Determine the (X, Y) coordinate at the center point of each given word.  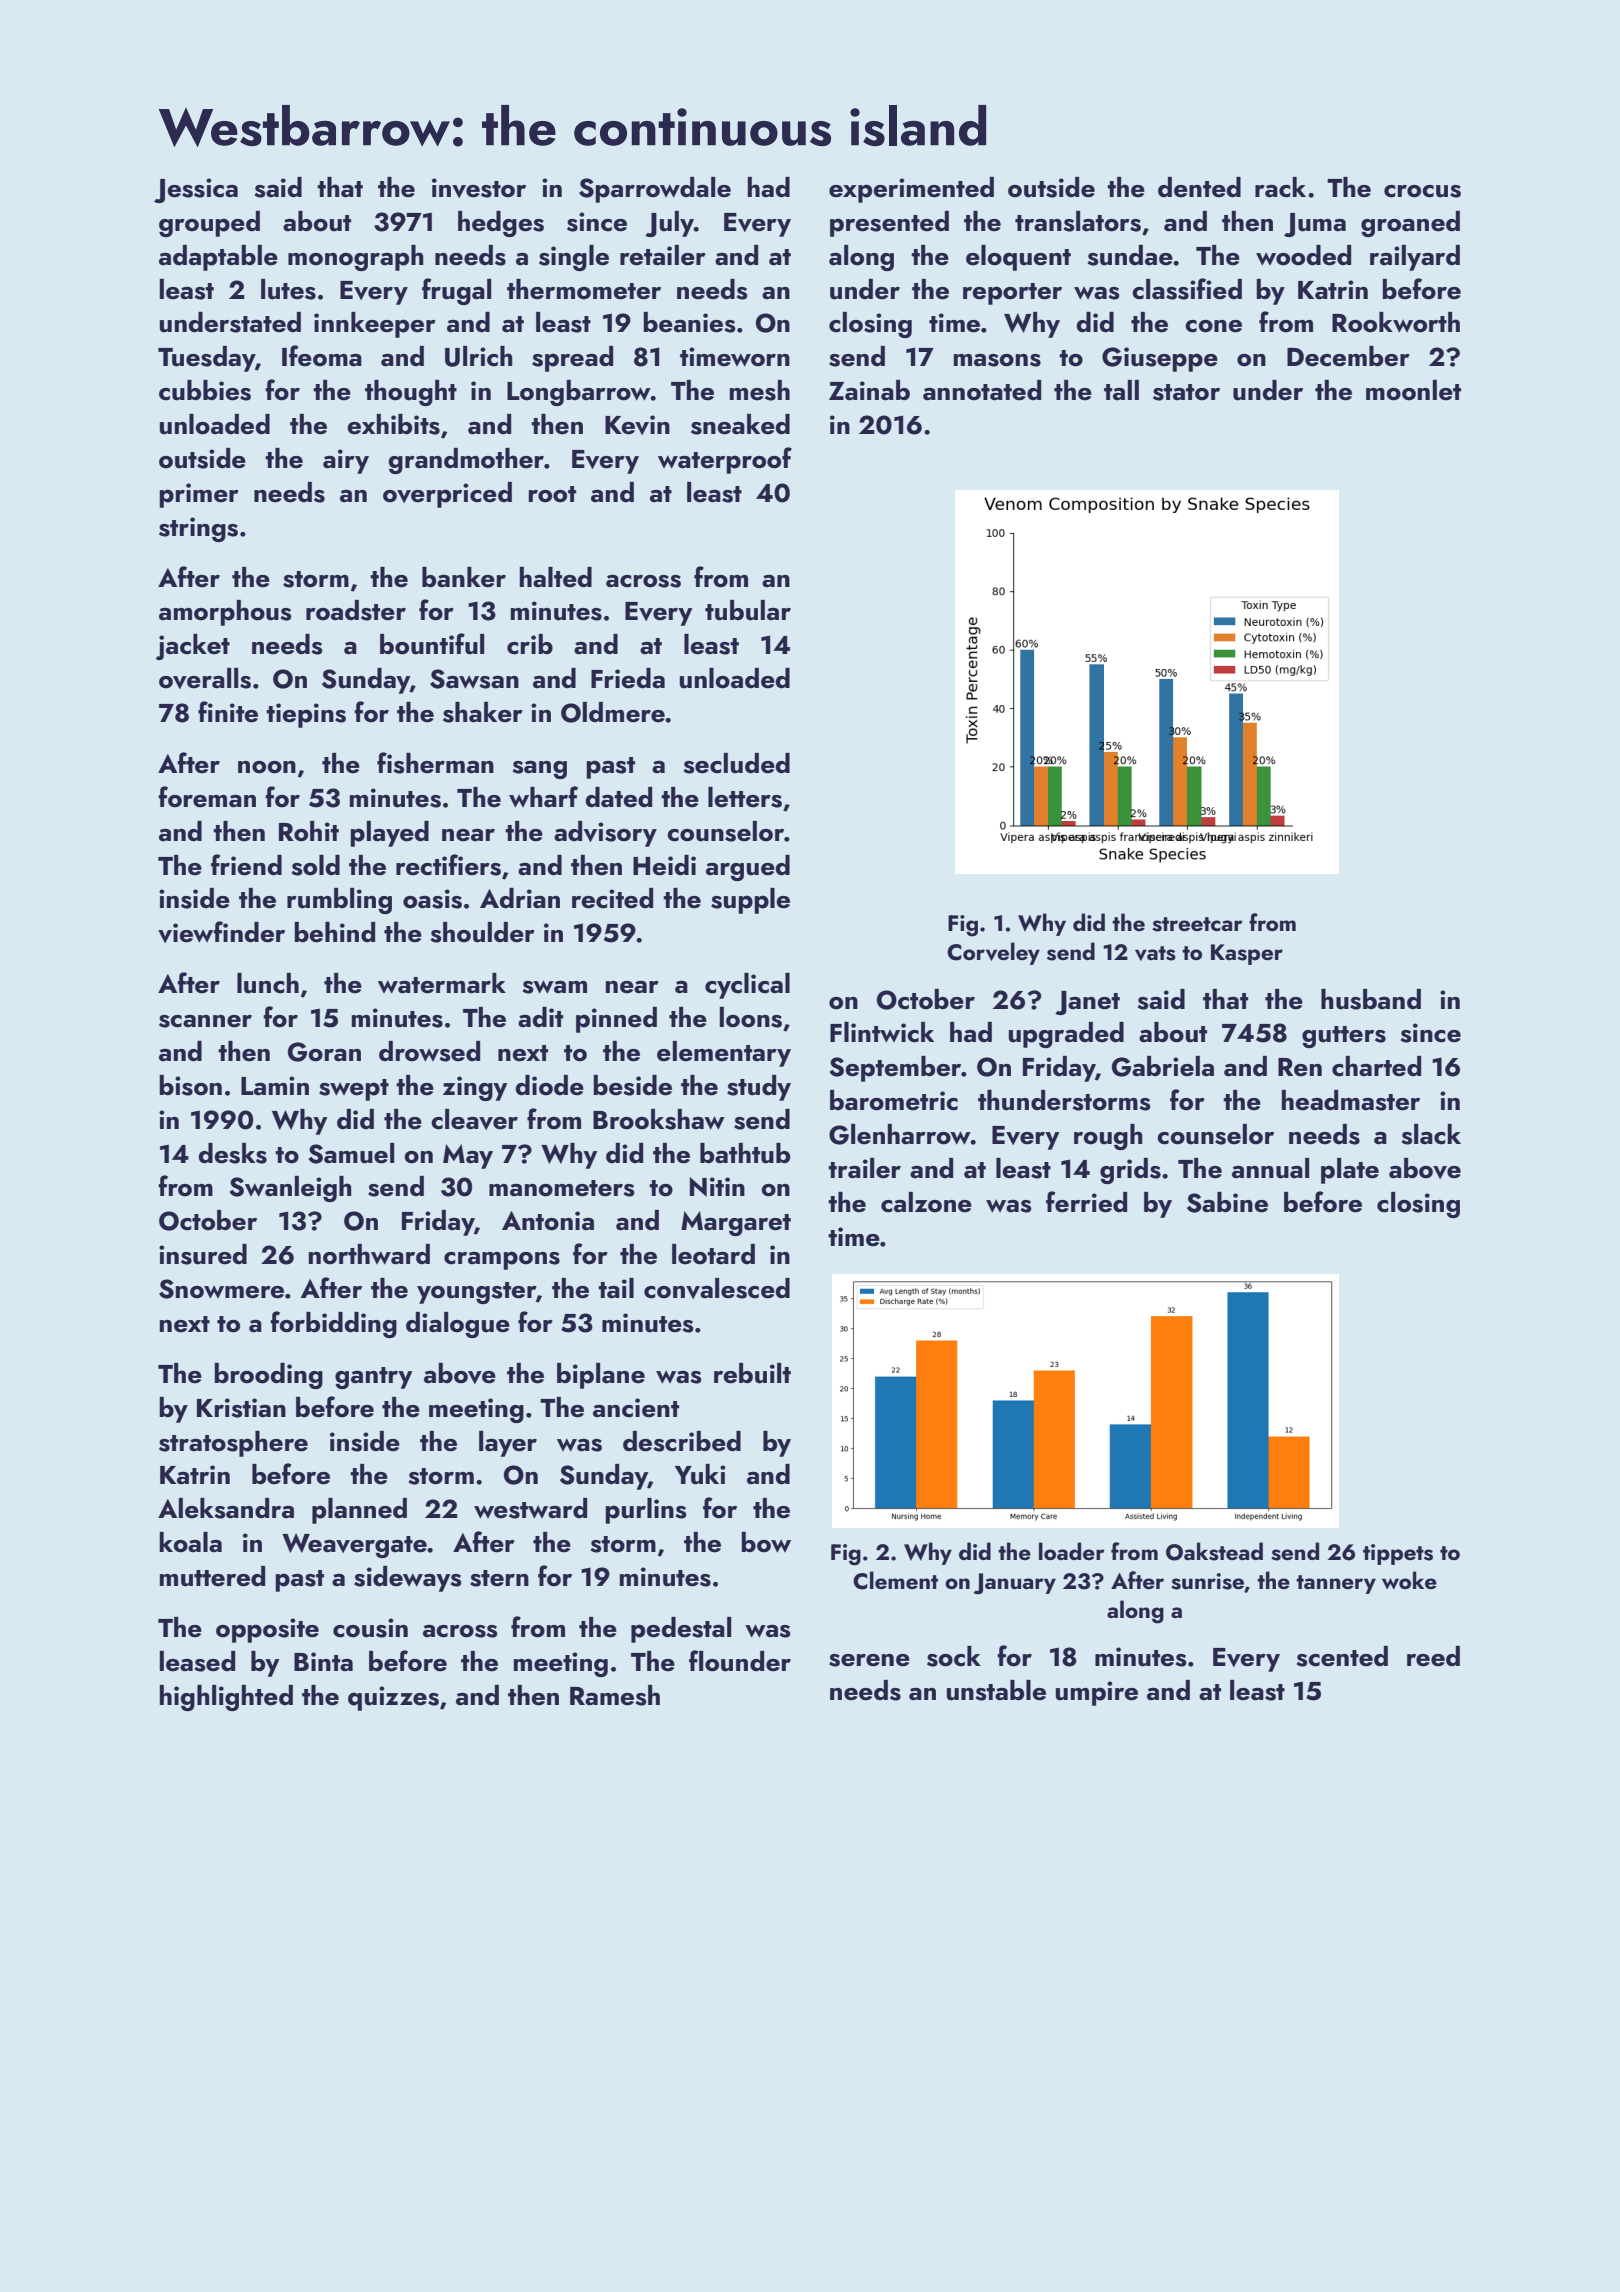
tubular (748, 610)
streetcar (1197, 924)
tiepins (306, 715)
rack (1280, 187)
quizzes (393, 1698)
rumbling (339, 901)
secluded (737, 763)
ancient (636, 1408)
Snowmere (221, 1289)
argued (748, 868)
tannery (1336, 1584)
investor (479, 188)
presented (889, 224)
